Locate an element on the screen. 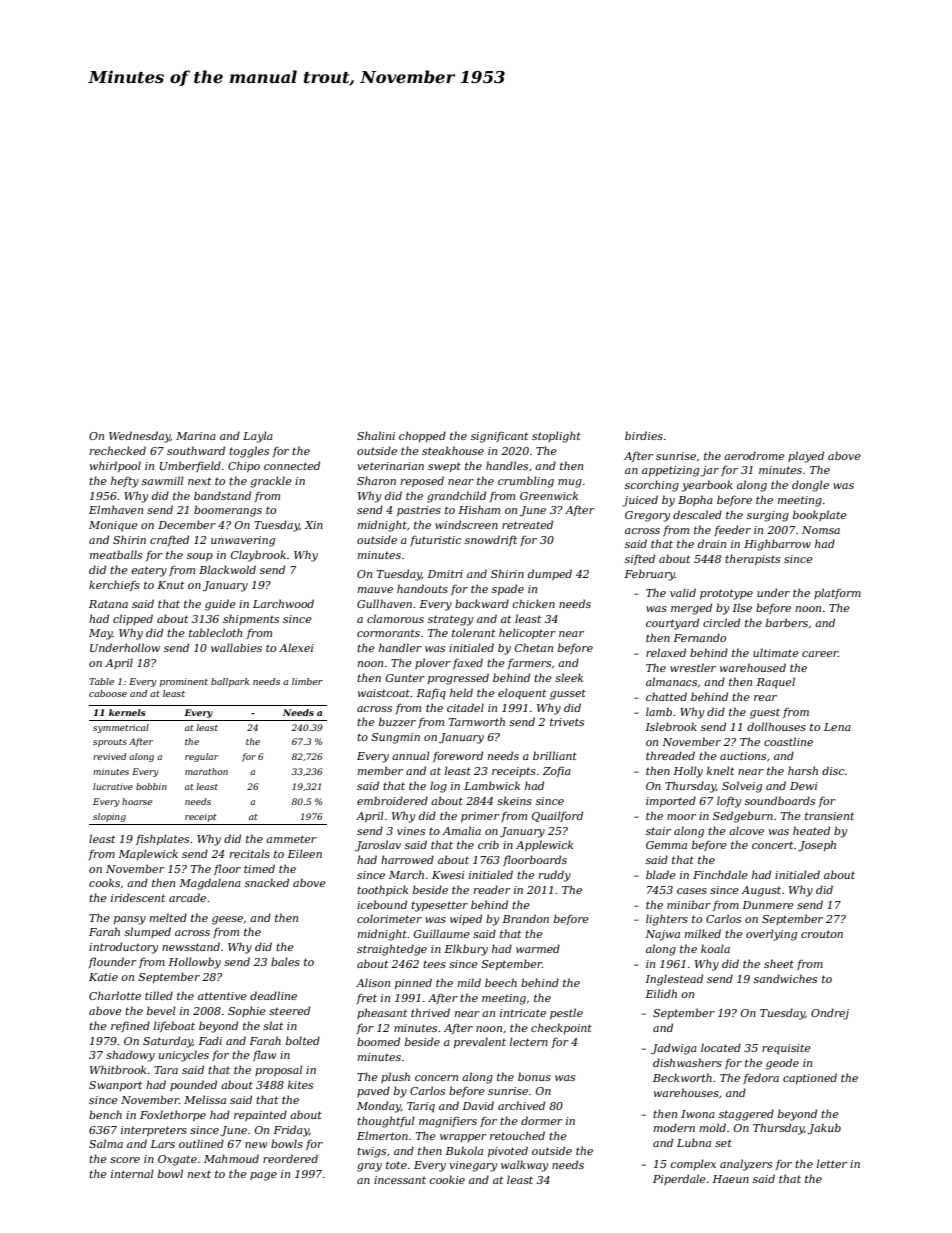  relaxed is located at coordinates (666, 652).
